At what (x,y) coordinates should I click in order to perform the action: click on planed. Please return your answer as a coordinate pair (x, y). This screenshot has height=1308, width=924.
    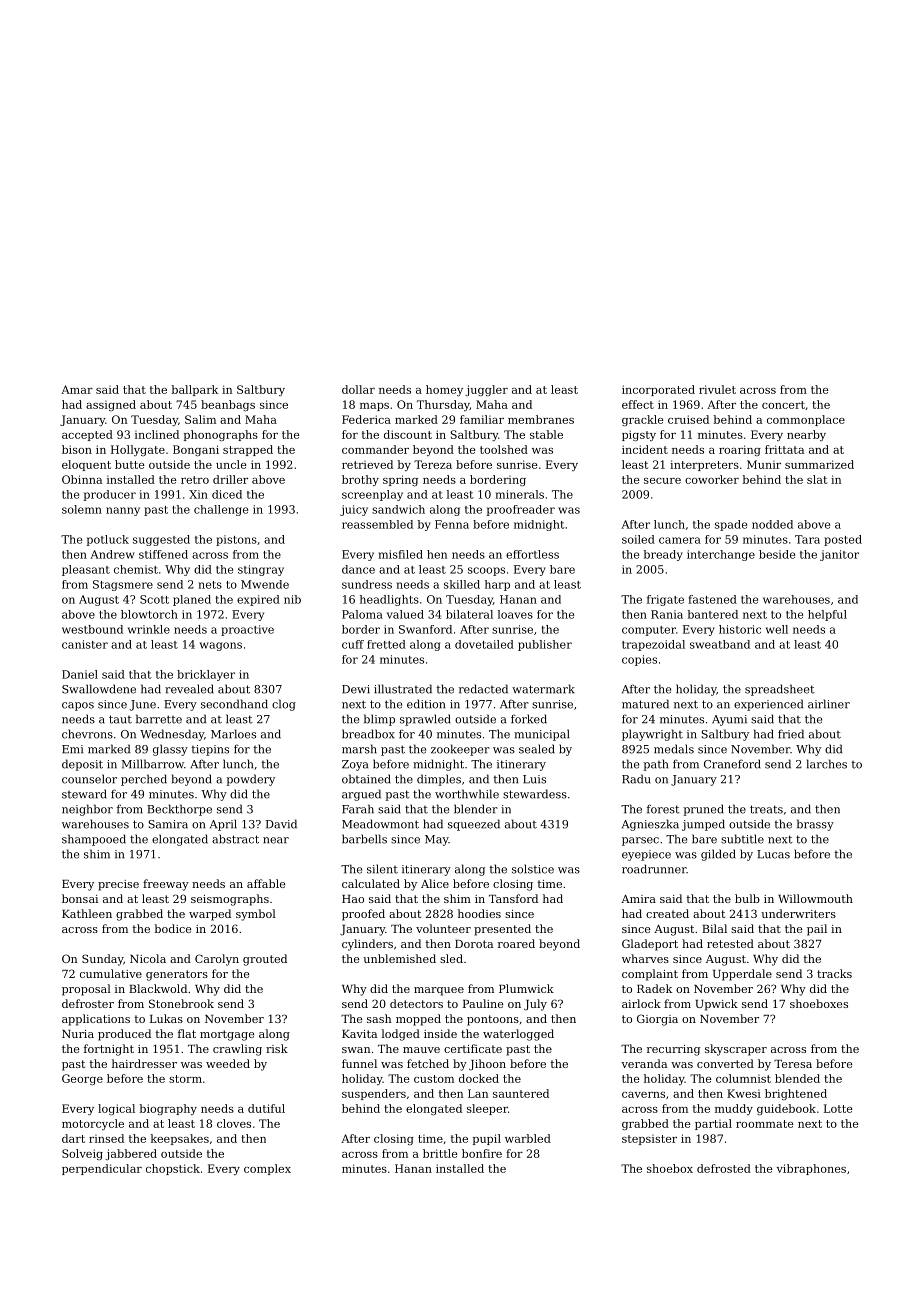
    Looking at the image, I should click on (192, 600).
